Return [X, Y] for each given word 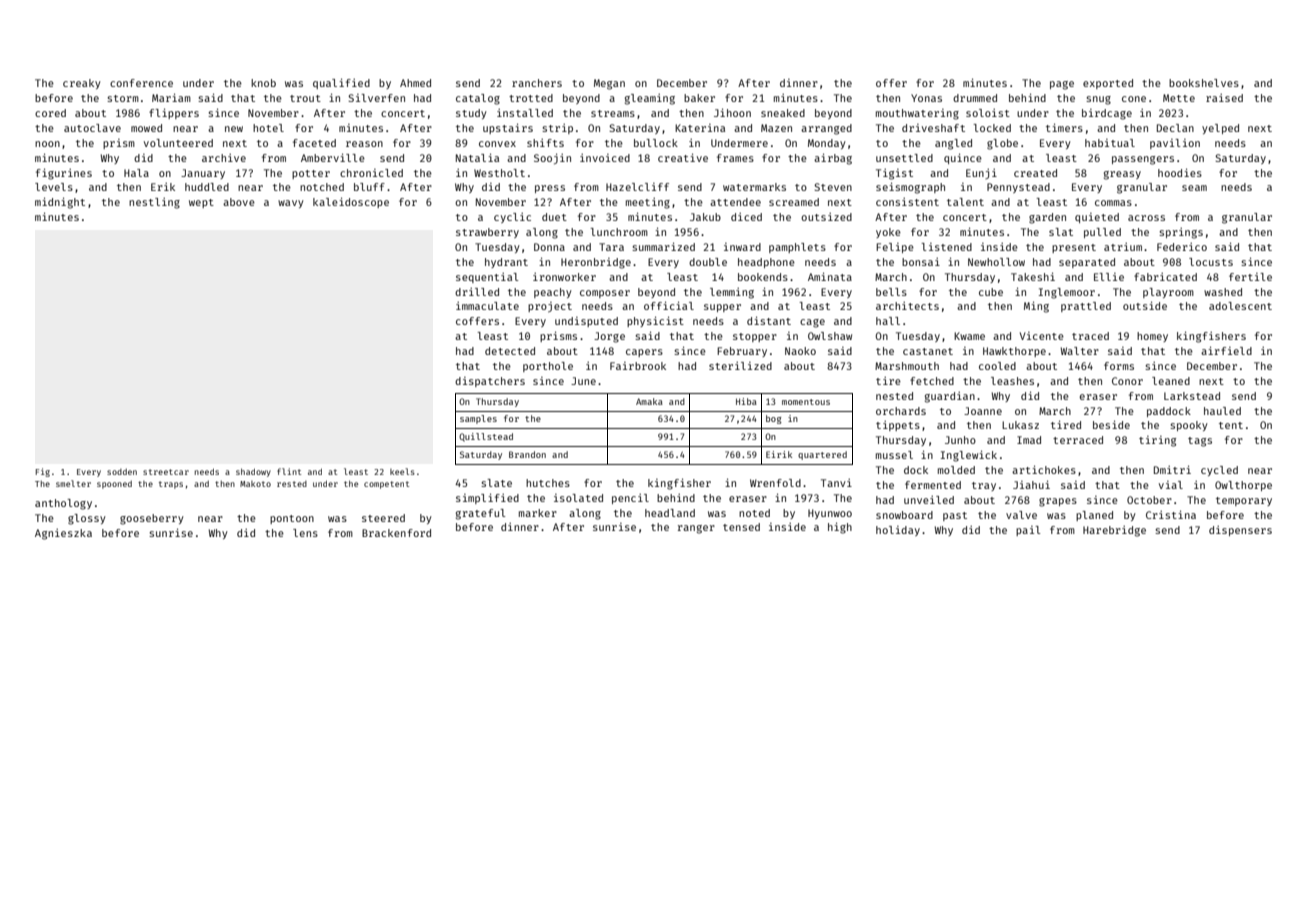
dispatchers [490, 382]
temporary [1244, 501]
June [583, 381]
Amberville [333, 157]
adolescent [1240, 306]
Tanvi [836, 483]
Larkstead [1192, 396]
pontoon [292, 519]
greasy [1122, 175]
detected [510, 351]
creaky [82, 84]
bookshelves [1204, 83]
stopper [755, 337]
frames [735, 158]
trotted [531, 98]
